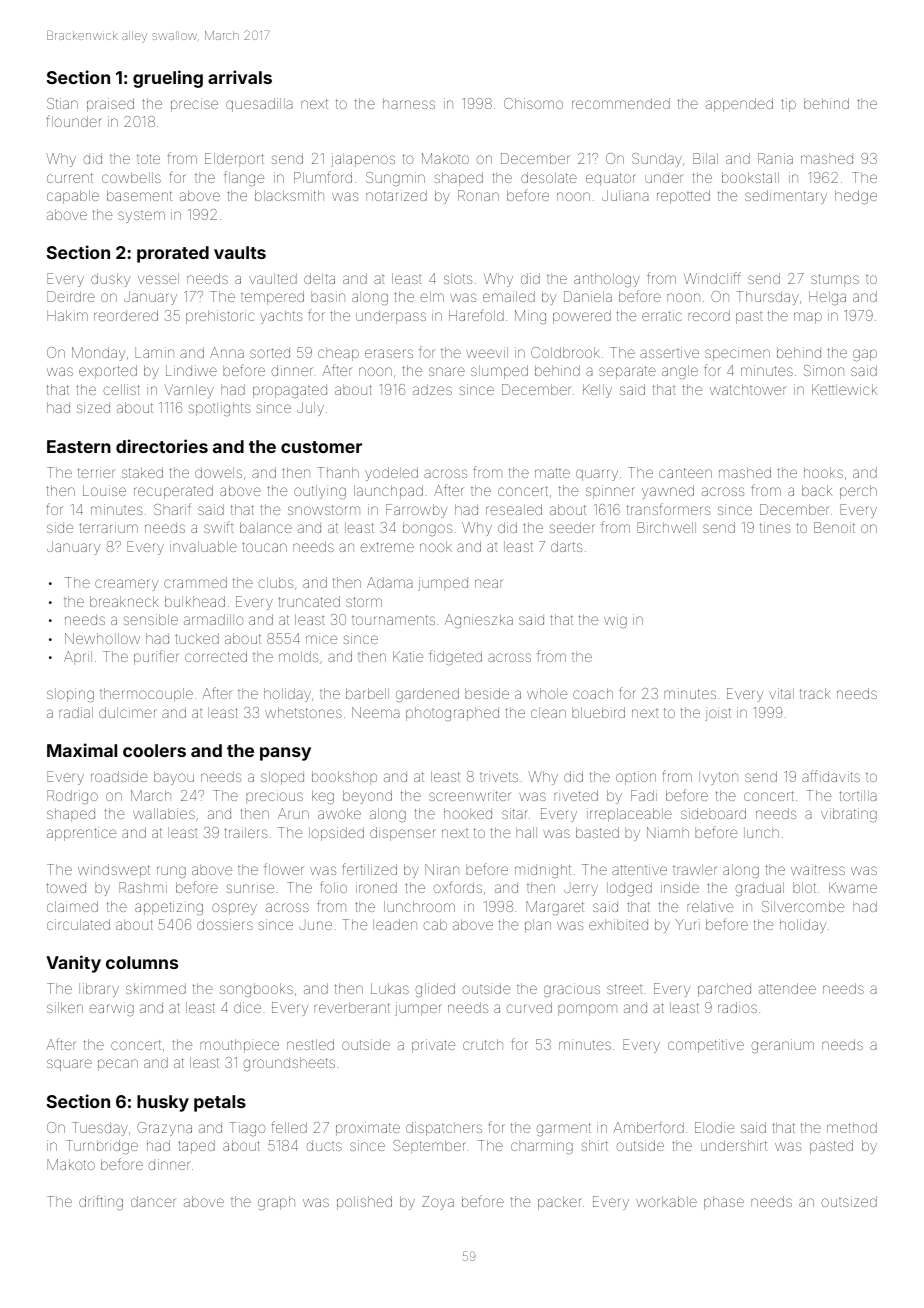 The image size is (924, 1308). I want to click on nestled, so click(310, 1044).
